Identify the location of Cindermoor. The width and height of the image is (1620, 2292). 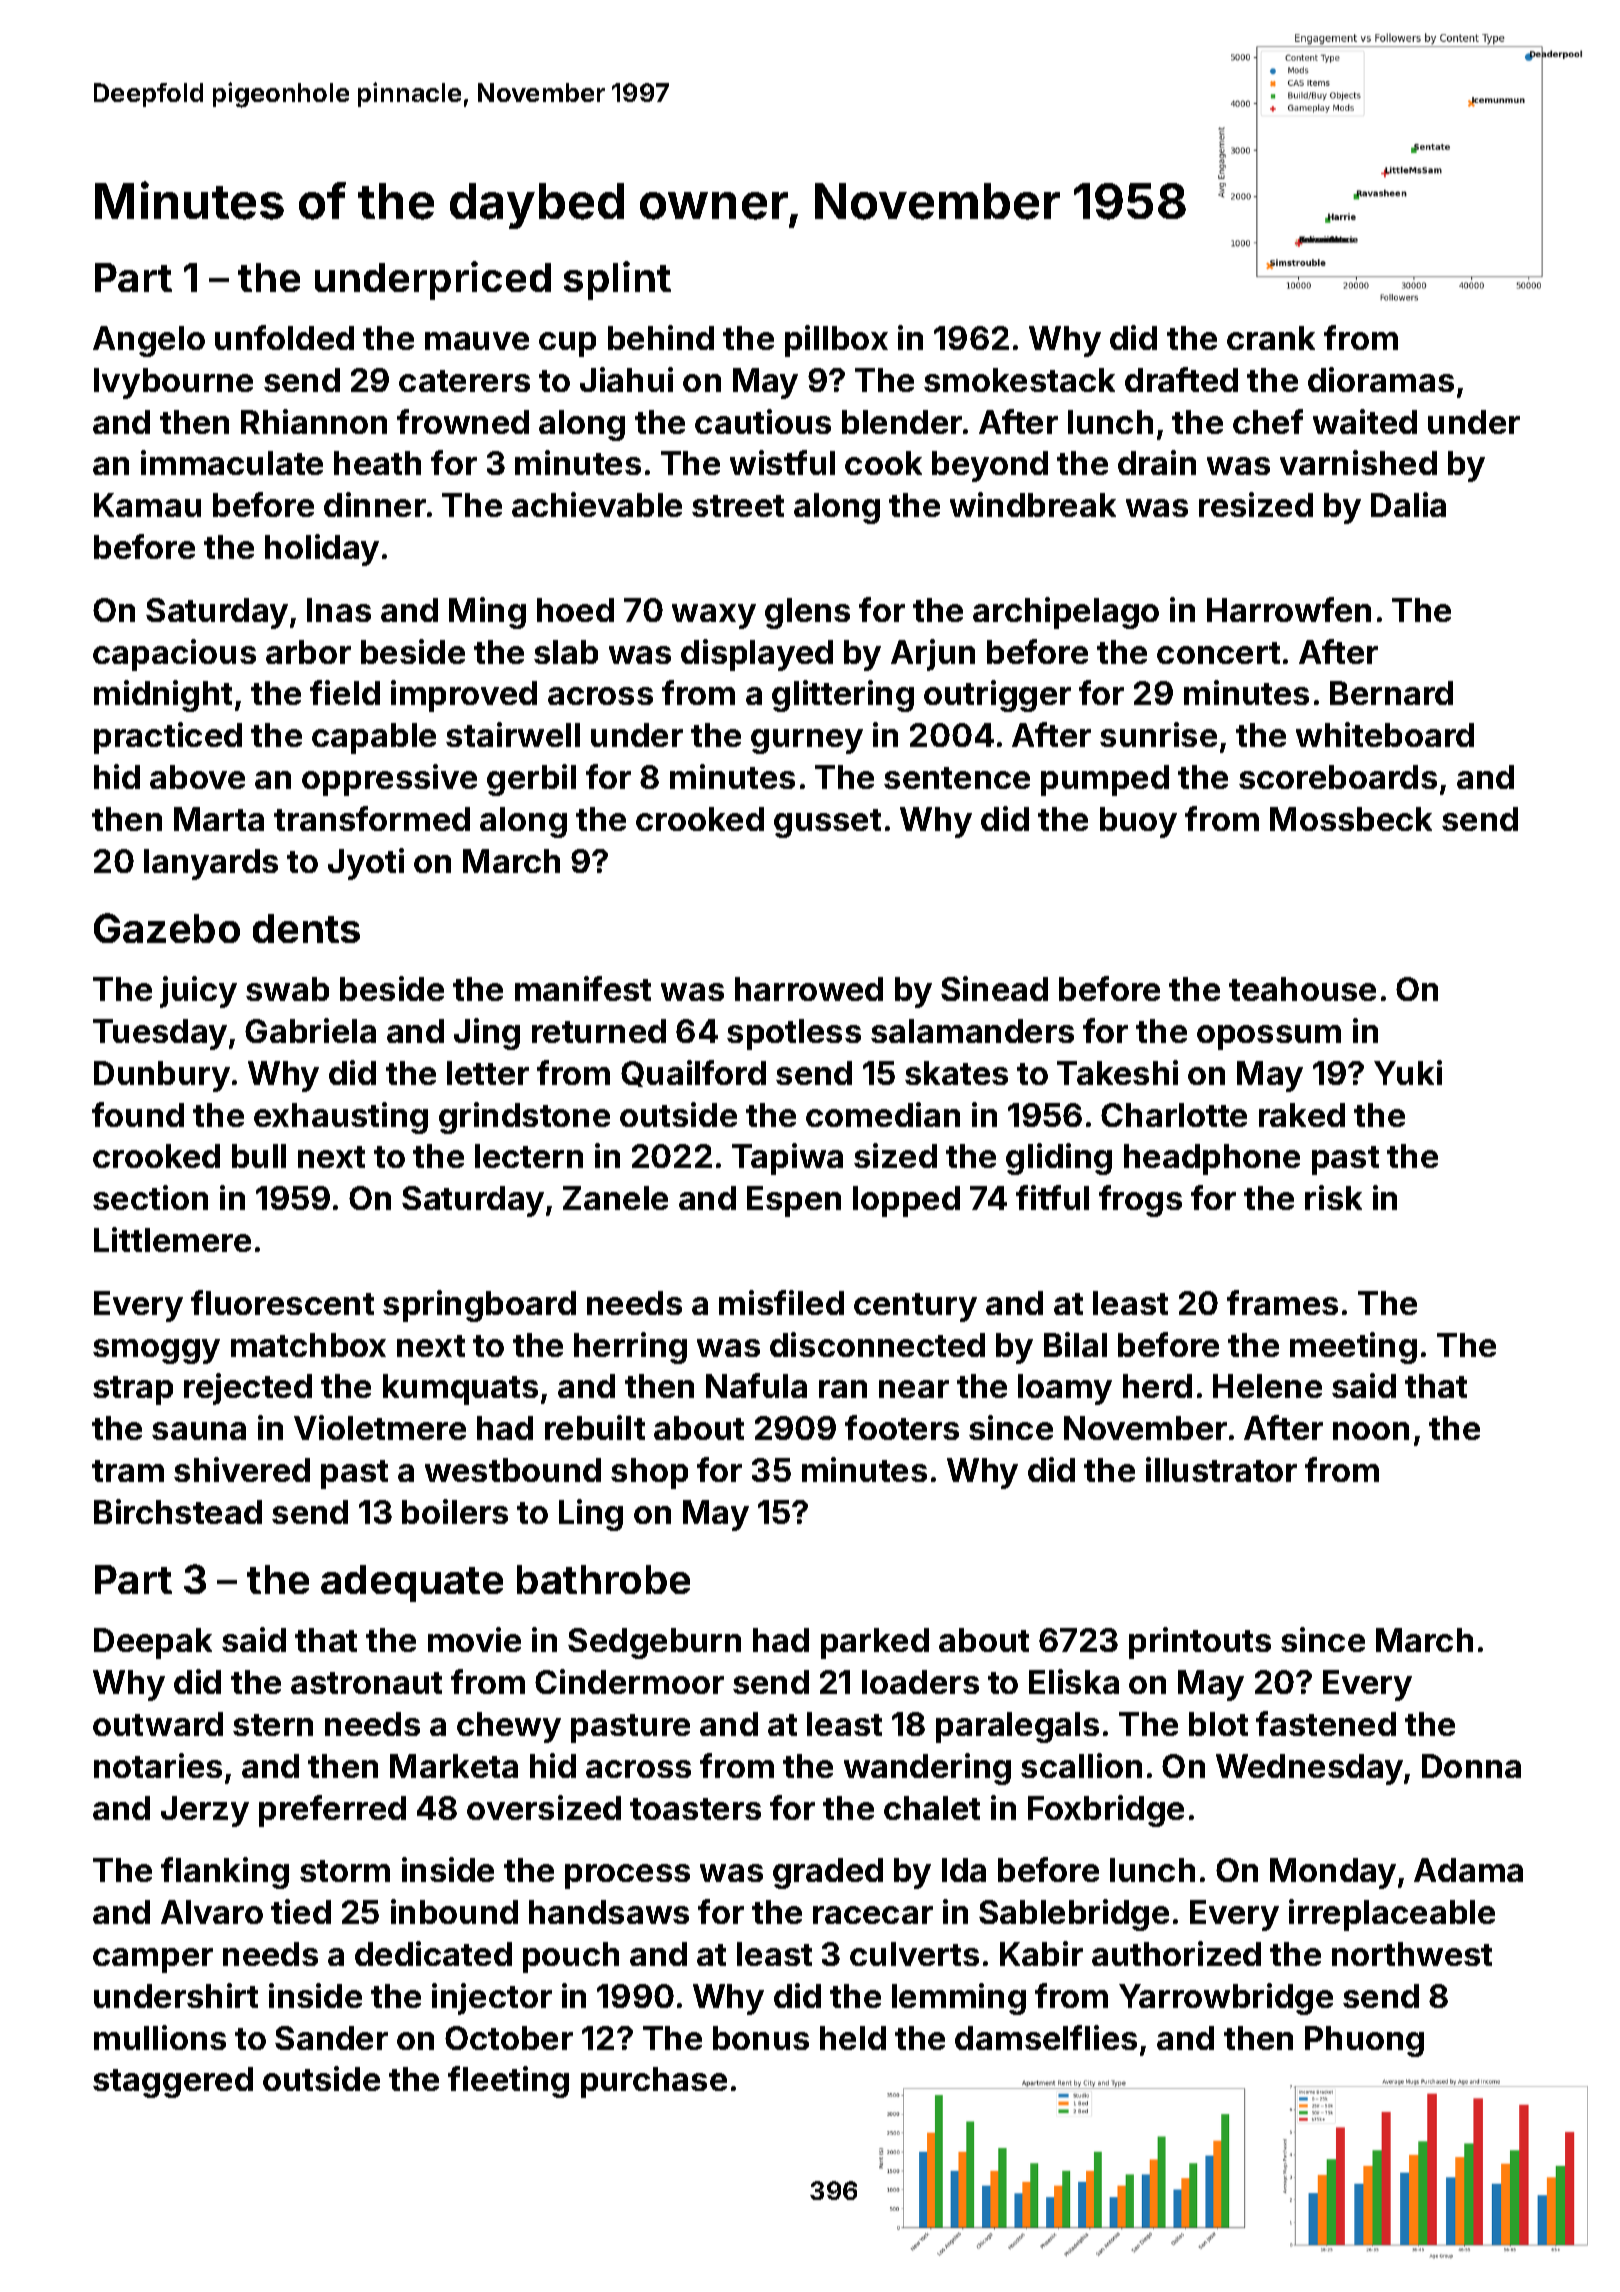
(629, 1681).
